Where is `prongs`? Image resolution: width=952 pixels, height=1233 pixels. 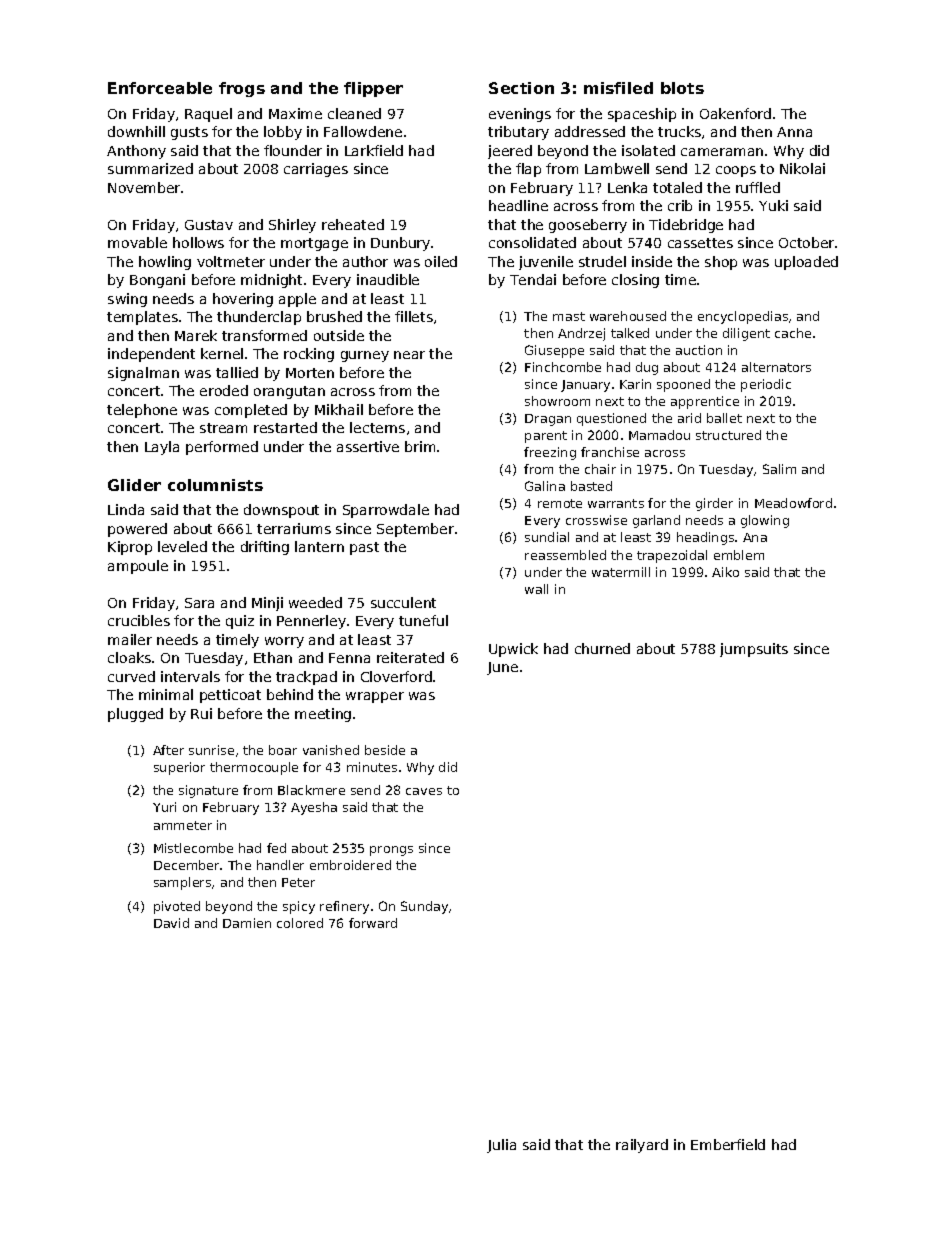
prongs is located at coordinates (391, 851).
